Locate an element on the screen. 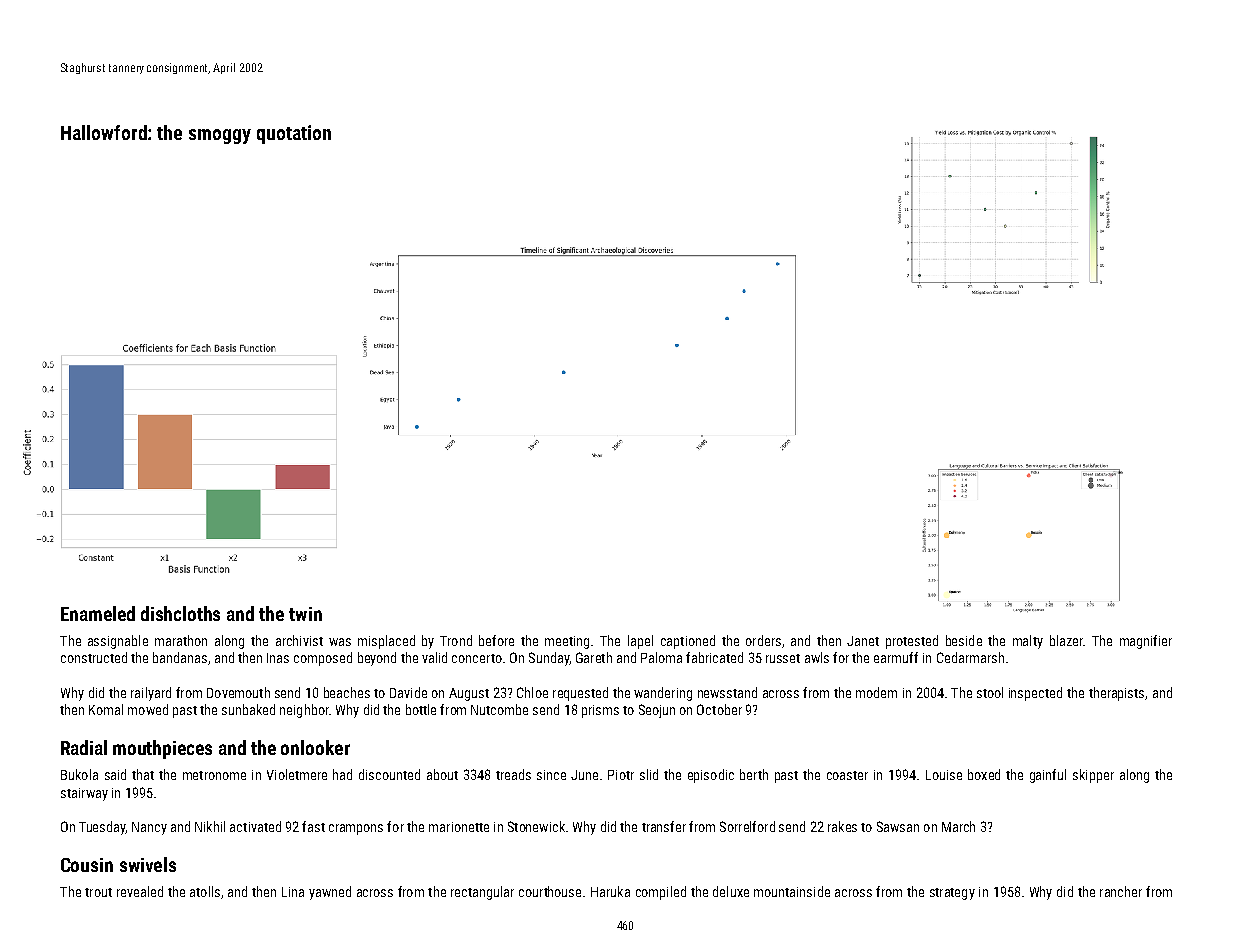 Image resolution: width=1233 pixels, height=952 pixels. transfer is located at coordinates (664, 826).
